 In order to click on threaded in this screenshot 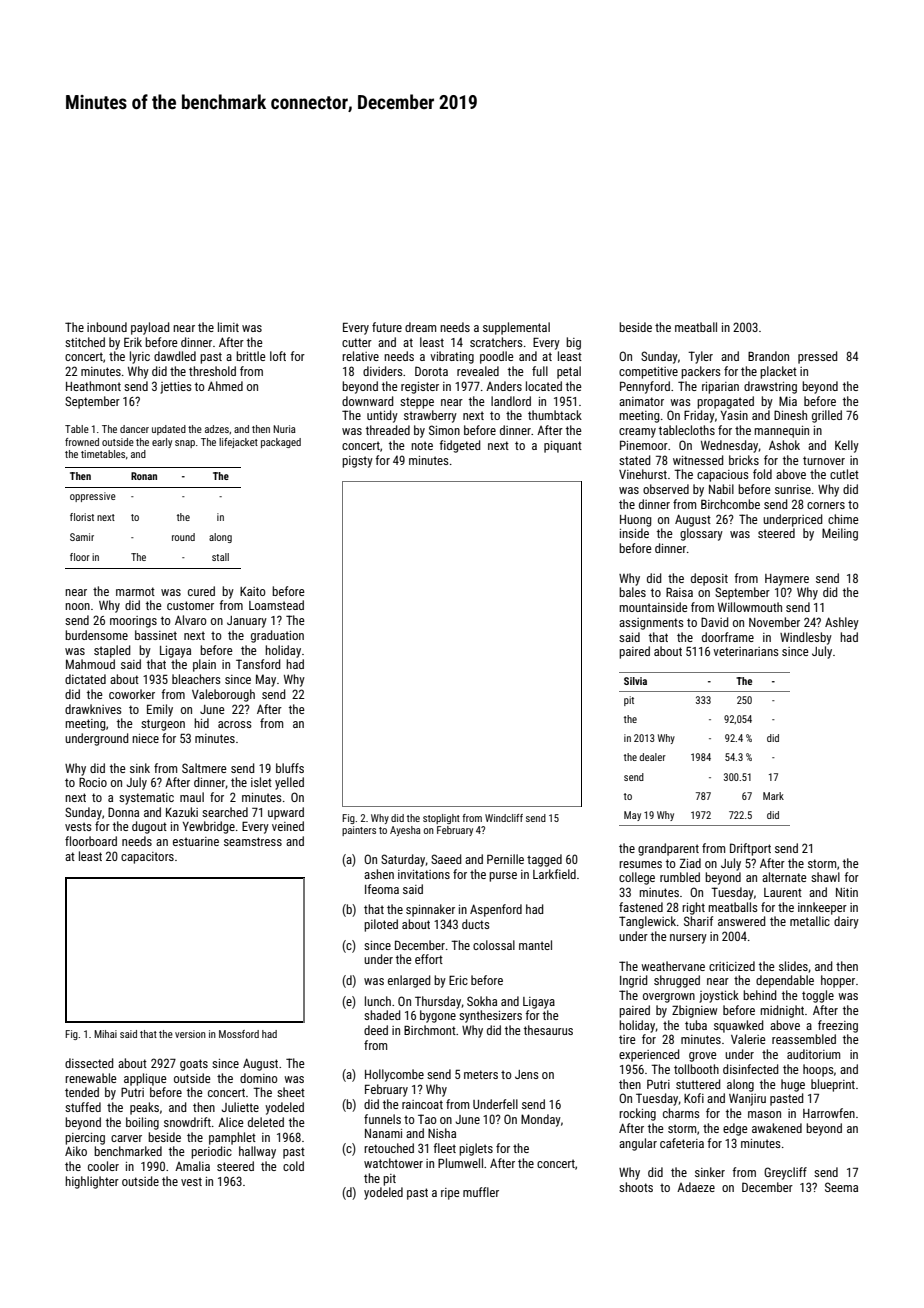, I will do `click(388, 430)`.
